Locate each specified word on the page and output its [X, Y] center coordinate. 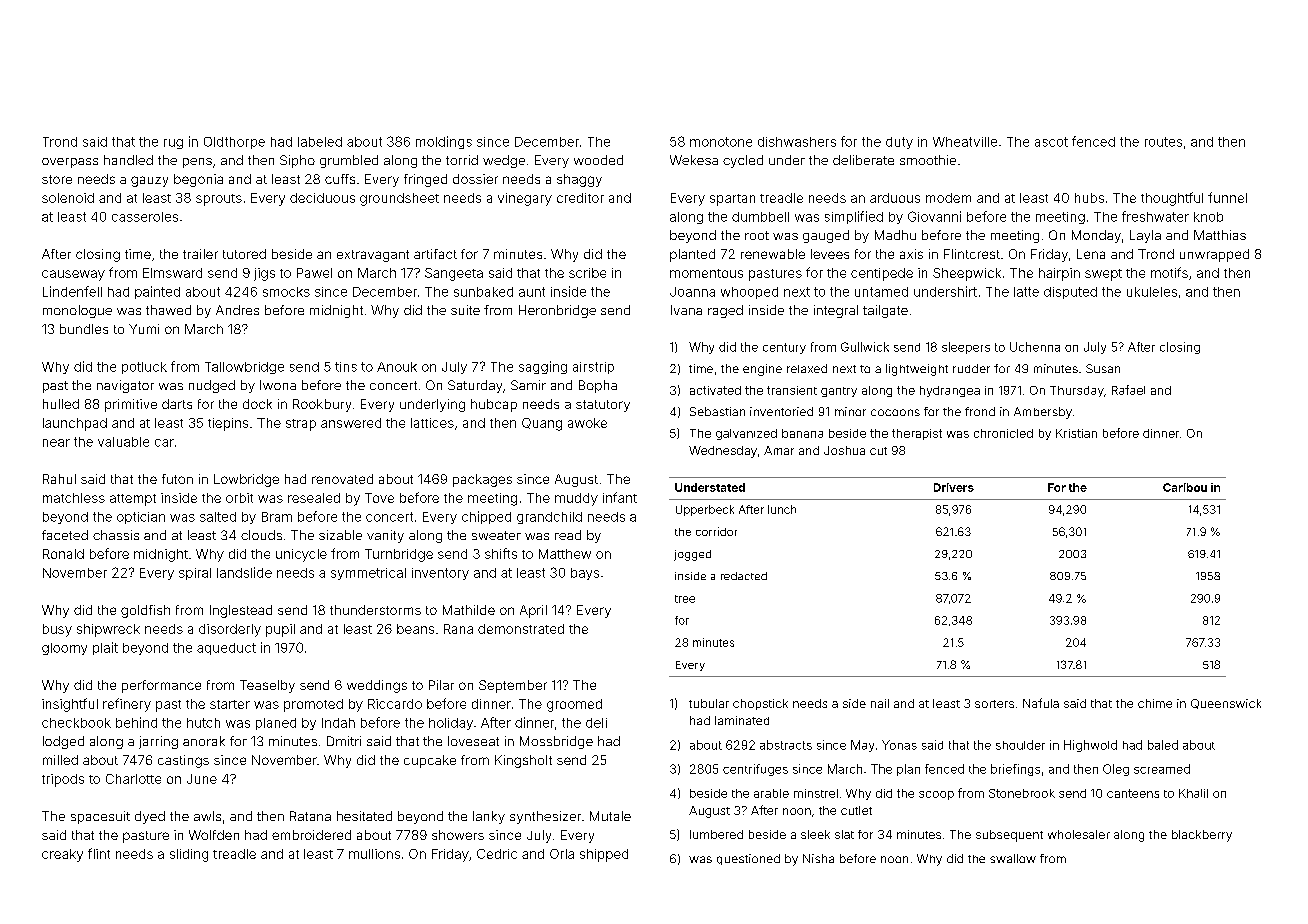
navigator [125, 386]
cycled [743, 161]
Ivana [686, 310]
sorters [994, 704]
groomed [574, 705]
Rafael [1128, 390]
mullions [374, 854]
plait [105, 648]
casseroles [145, 217]
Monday [1096, 236]
